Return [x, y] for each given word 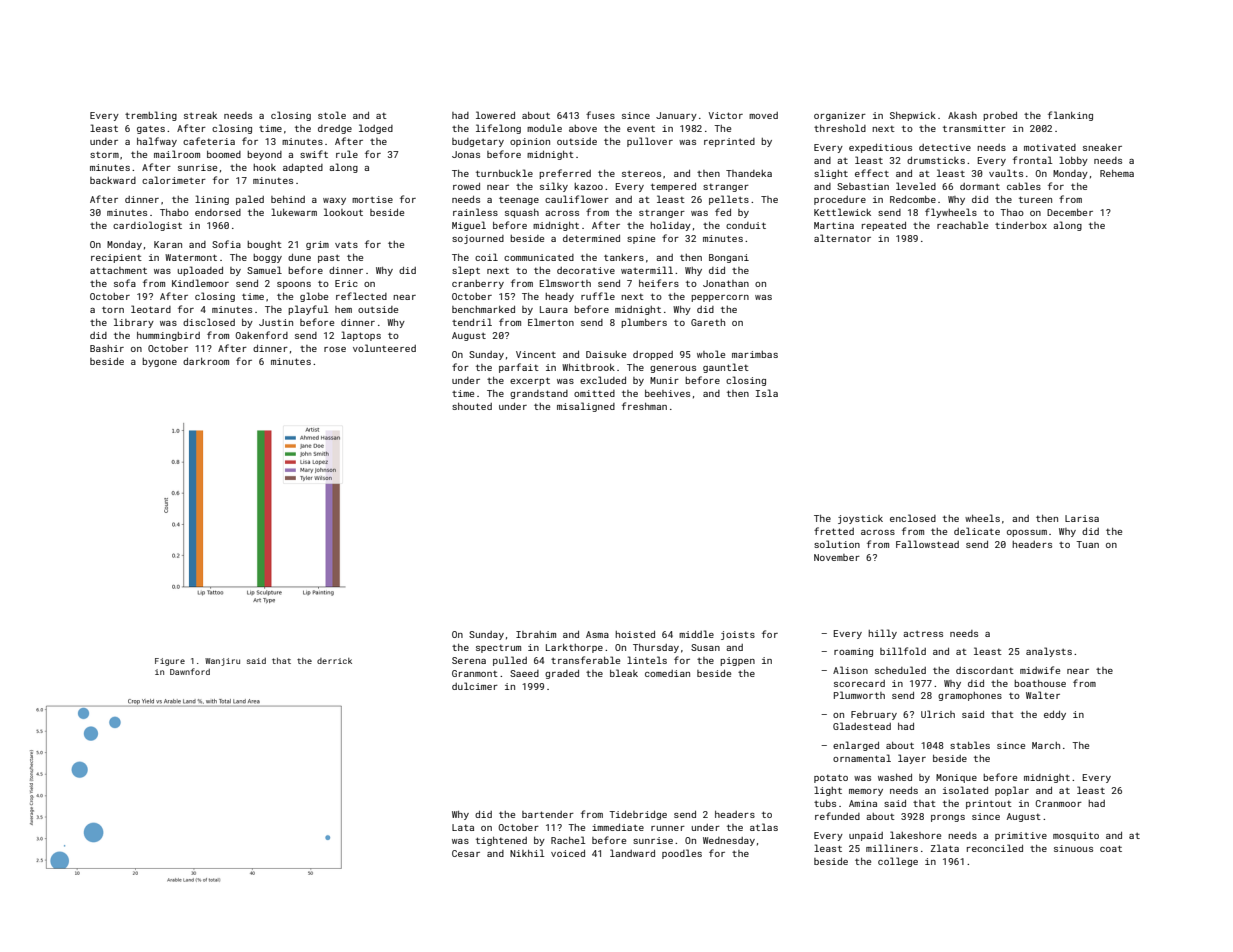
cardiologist [147, 226]
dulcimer [475, 686]
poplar [1012, 791]
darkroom [206, 361]
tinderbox [1021, 225]
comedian [667, 673]
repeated [884, 226]
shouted [472, 406]
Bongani [729, 258]
